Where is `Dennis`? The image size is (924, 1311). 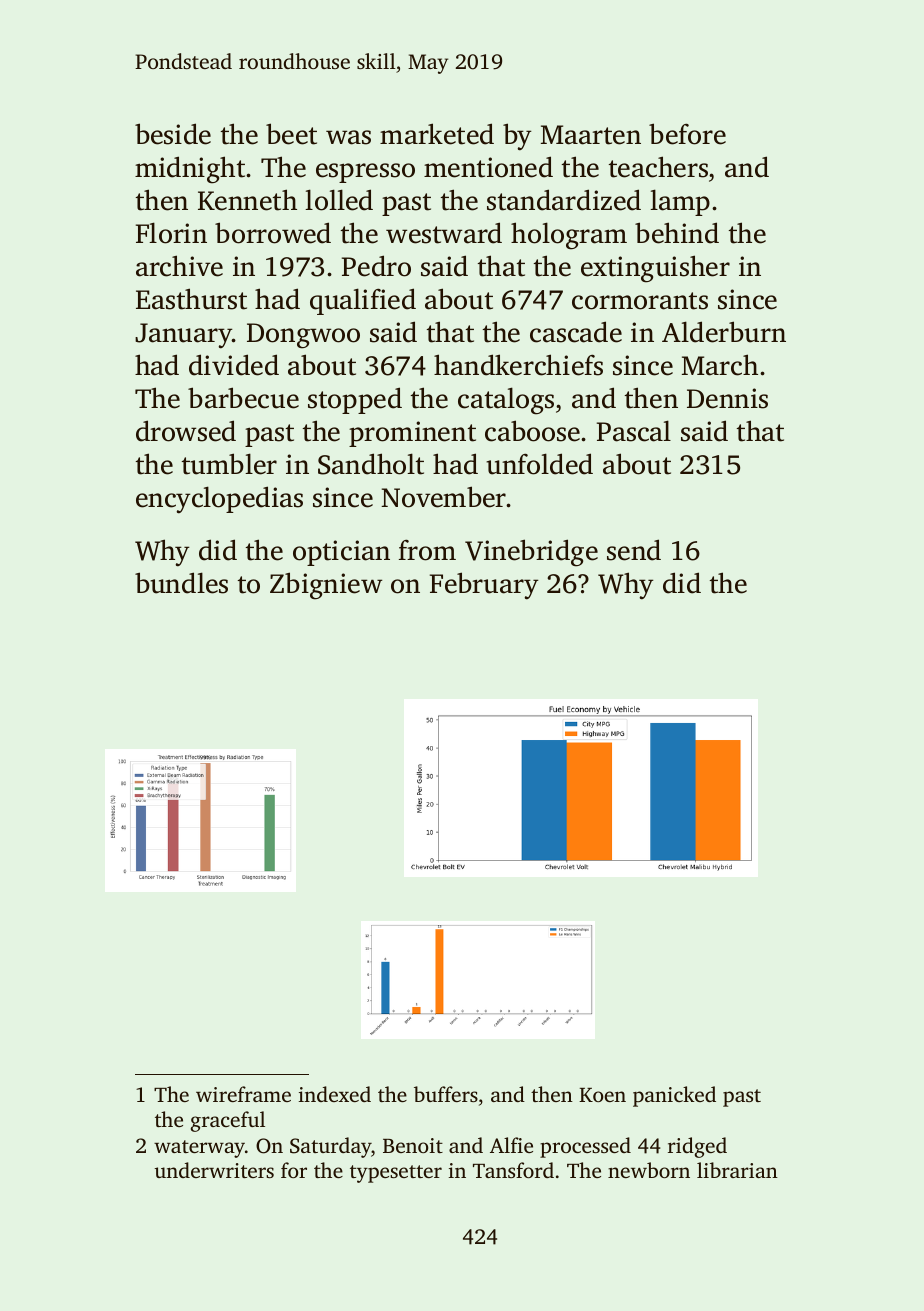 Dennis is located at coordinates (727, 398).
